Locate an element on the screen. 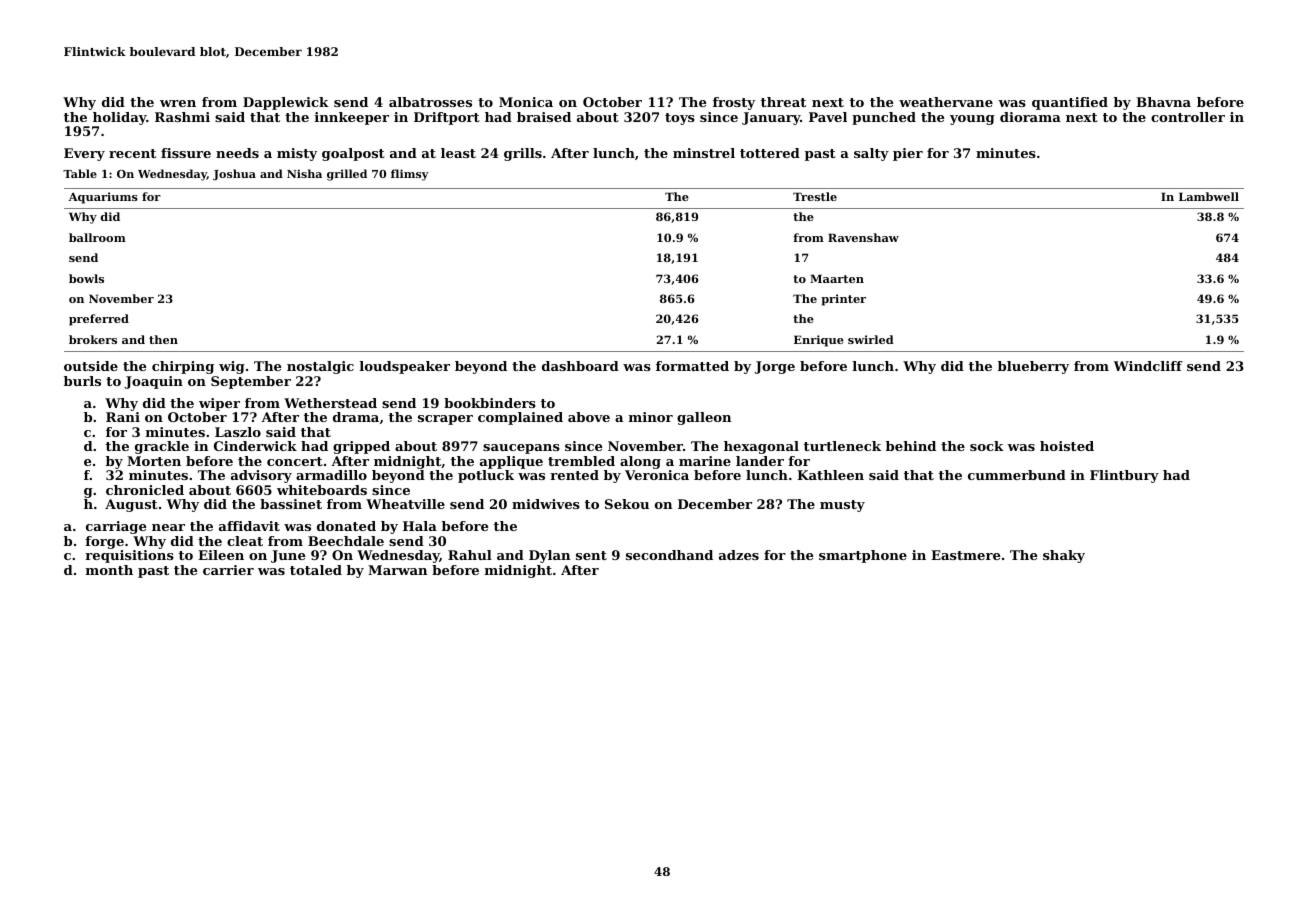 The width and height of the screenshot is (1308, 924). Wetherstead is located at coordinates (330, 403).
